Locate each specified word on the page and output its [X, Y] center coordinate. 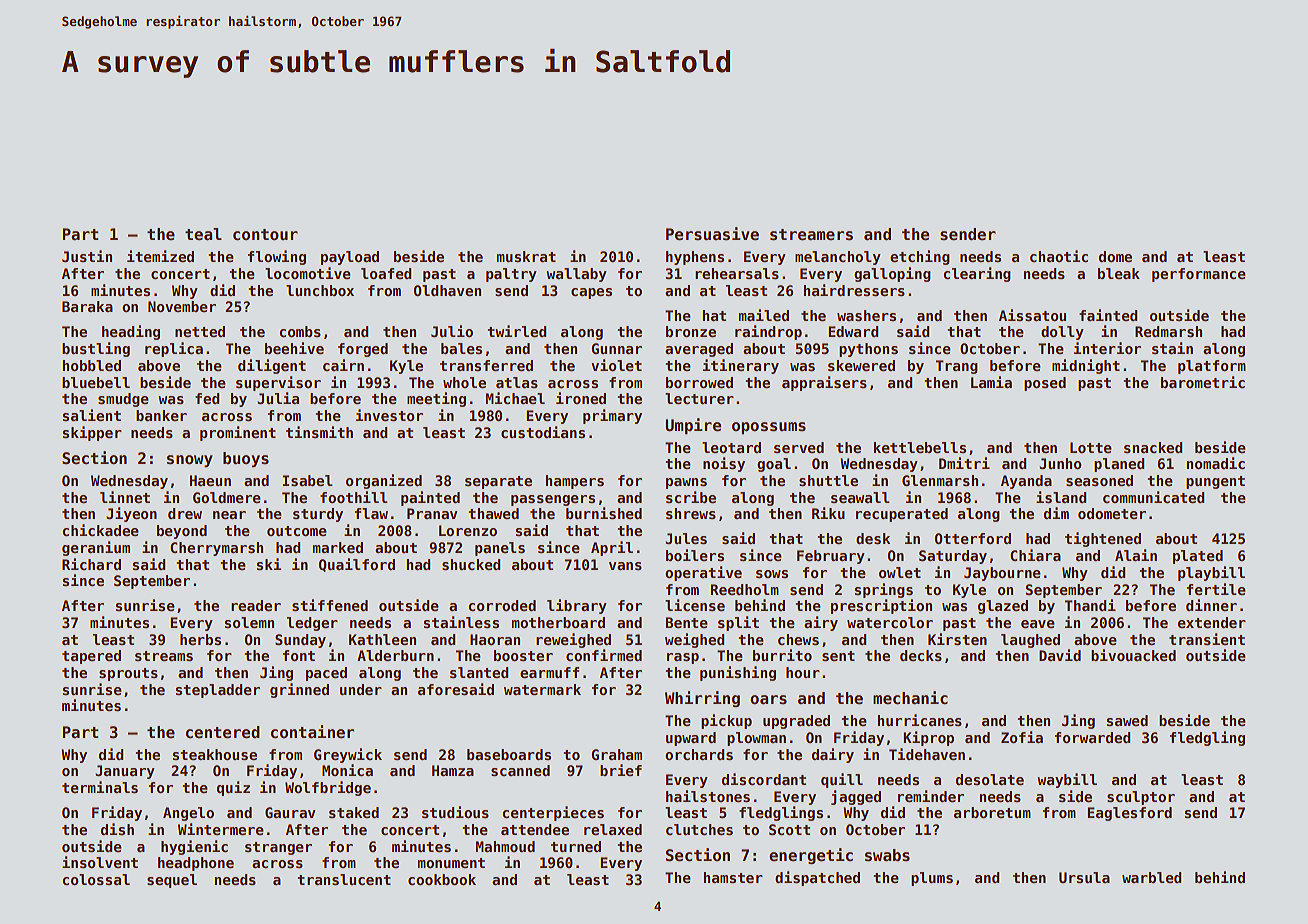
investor [389, 415]
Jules [686, 538]
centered [223, 732]
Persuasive [712, 234]
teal [203, 234]
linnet [125, 497]
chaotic [1059, 256]
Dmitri [964, 463]
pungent [1215, 482]
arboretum [992, 812]
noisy [724, 464]
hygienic [194, 847]
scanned [520, 770]
